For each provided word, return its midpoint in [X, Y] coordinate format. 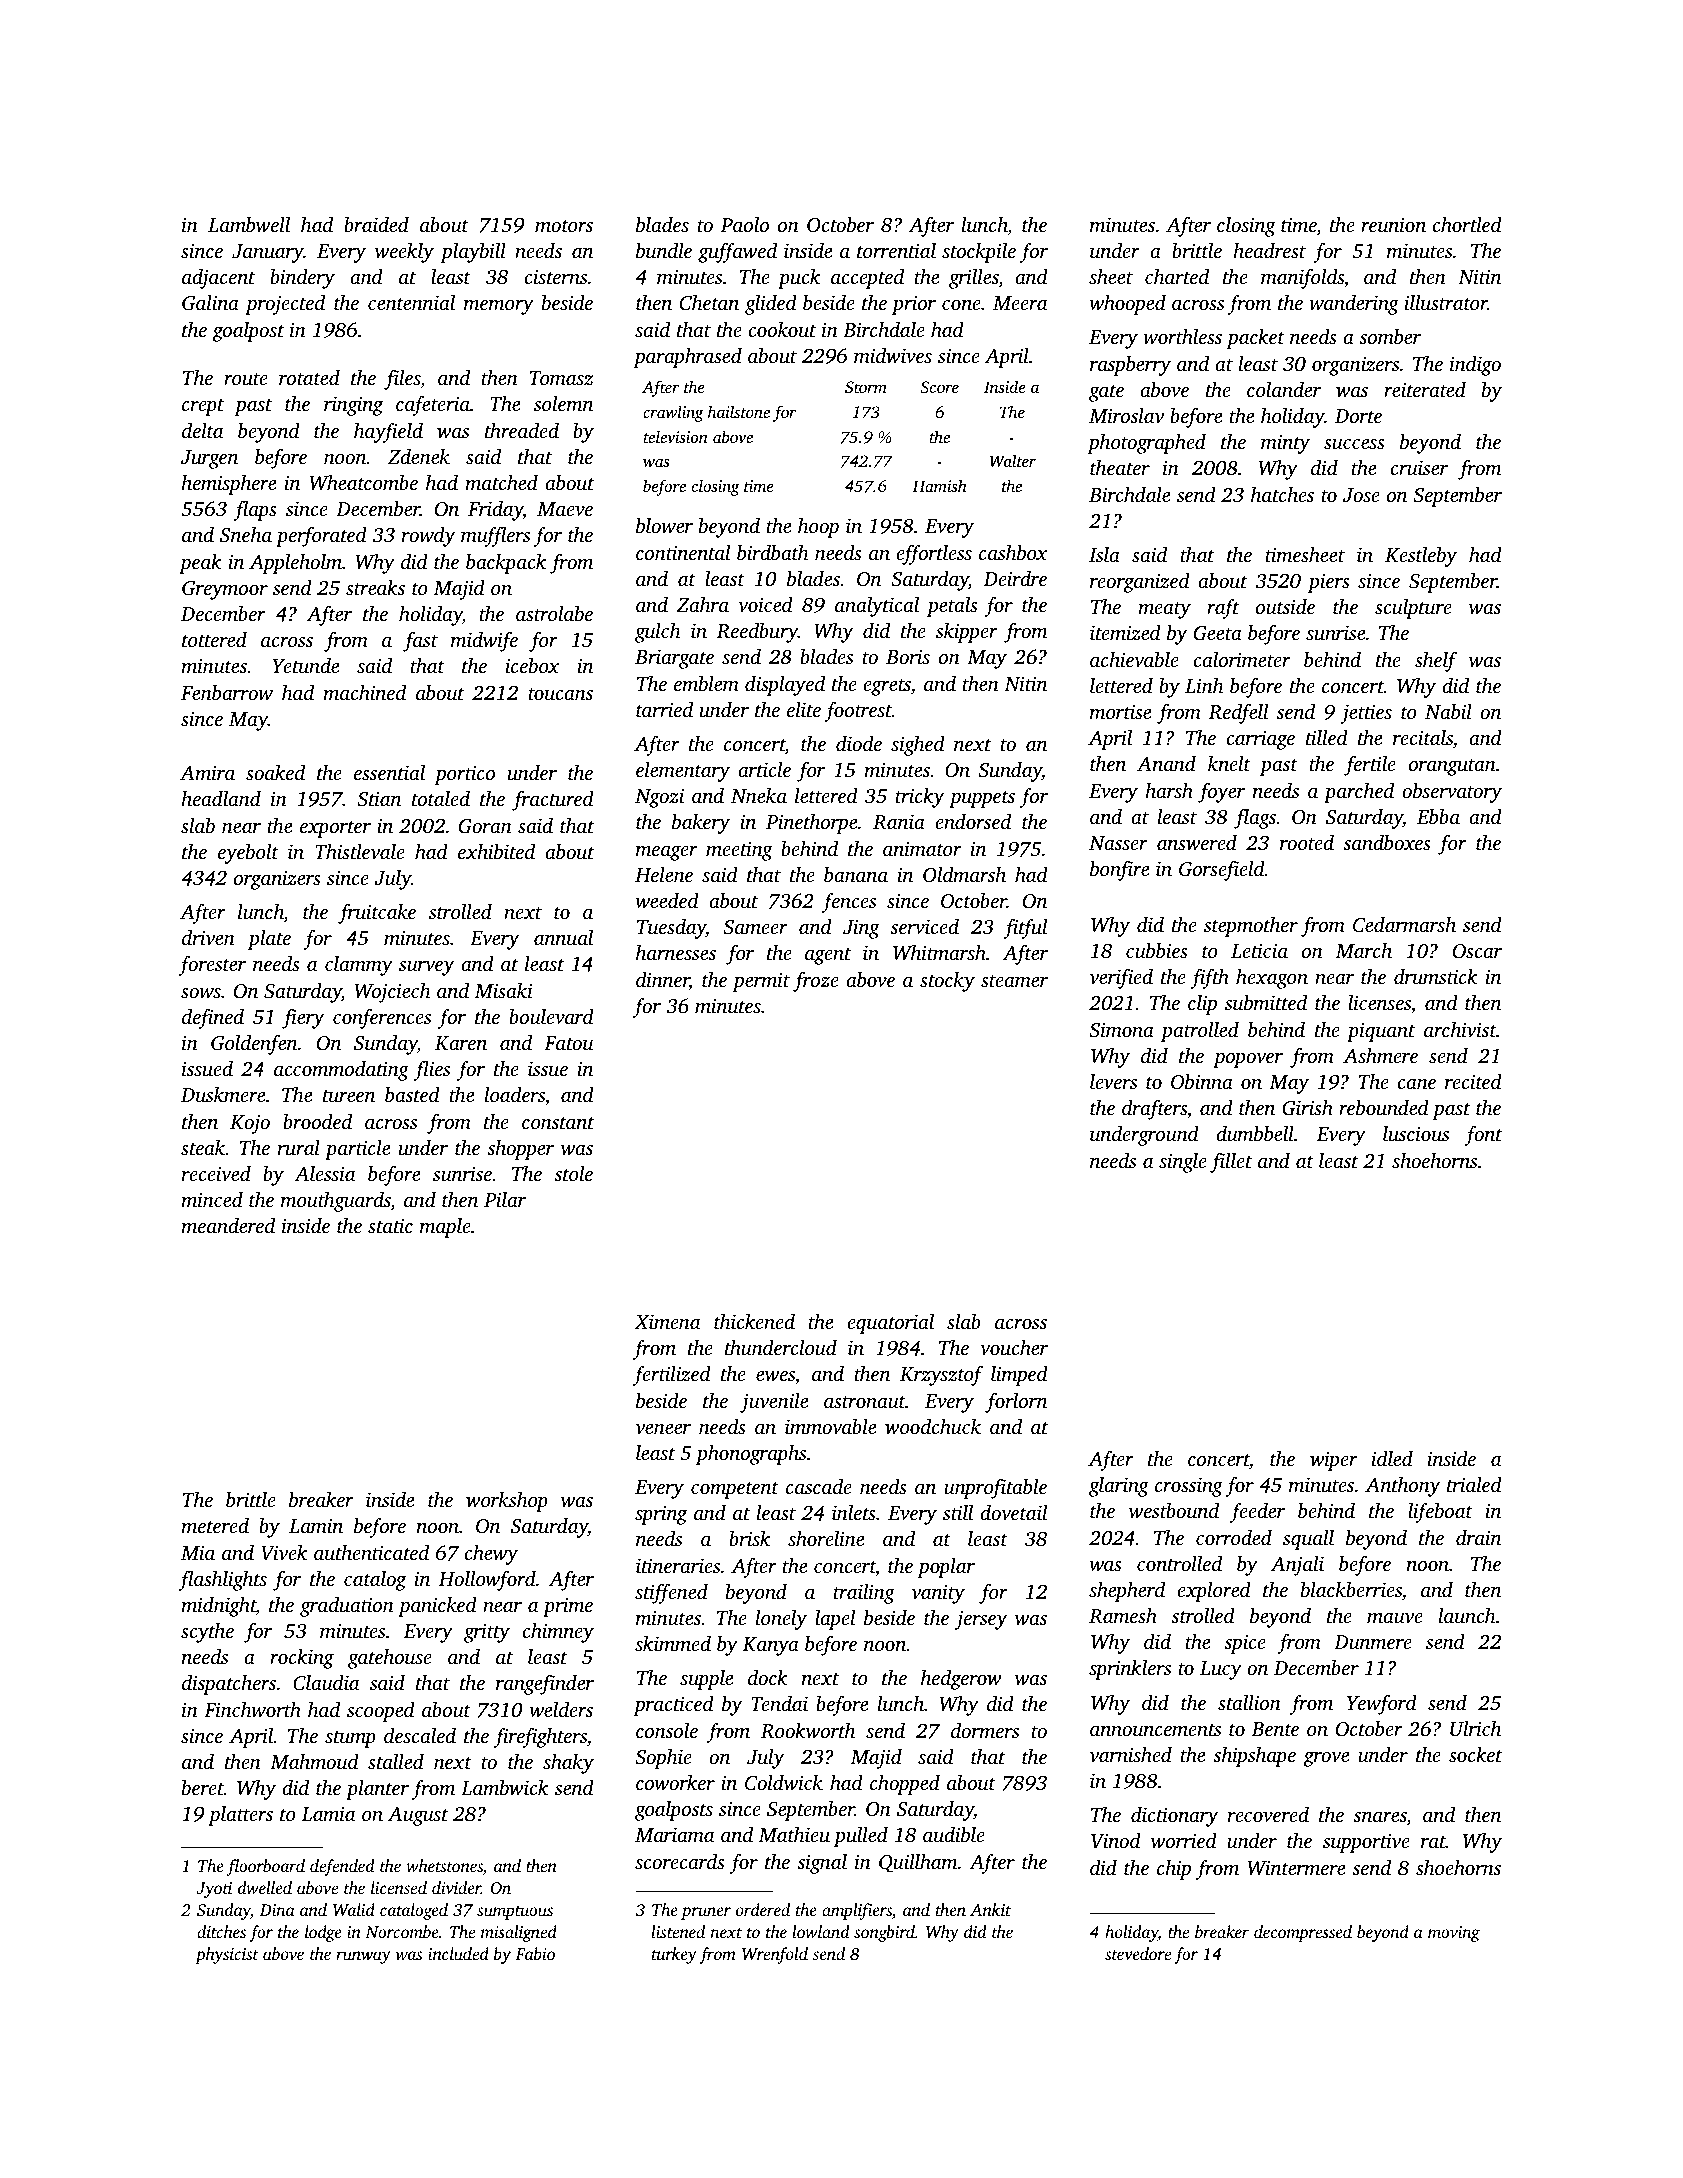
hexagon [1272, 979]
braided [376, 224]
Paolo [744, 224]
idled [1392, 1458]
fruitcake [377, 914]
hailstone [739, 411]
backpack [506, 564]
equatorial [890, 1324]
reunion [1393, 224]
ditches [221, 1931]
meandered [228, 1225]
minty [1285, 444]
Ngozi [659, 798]
